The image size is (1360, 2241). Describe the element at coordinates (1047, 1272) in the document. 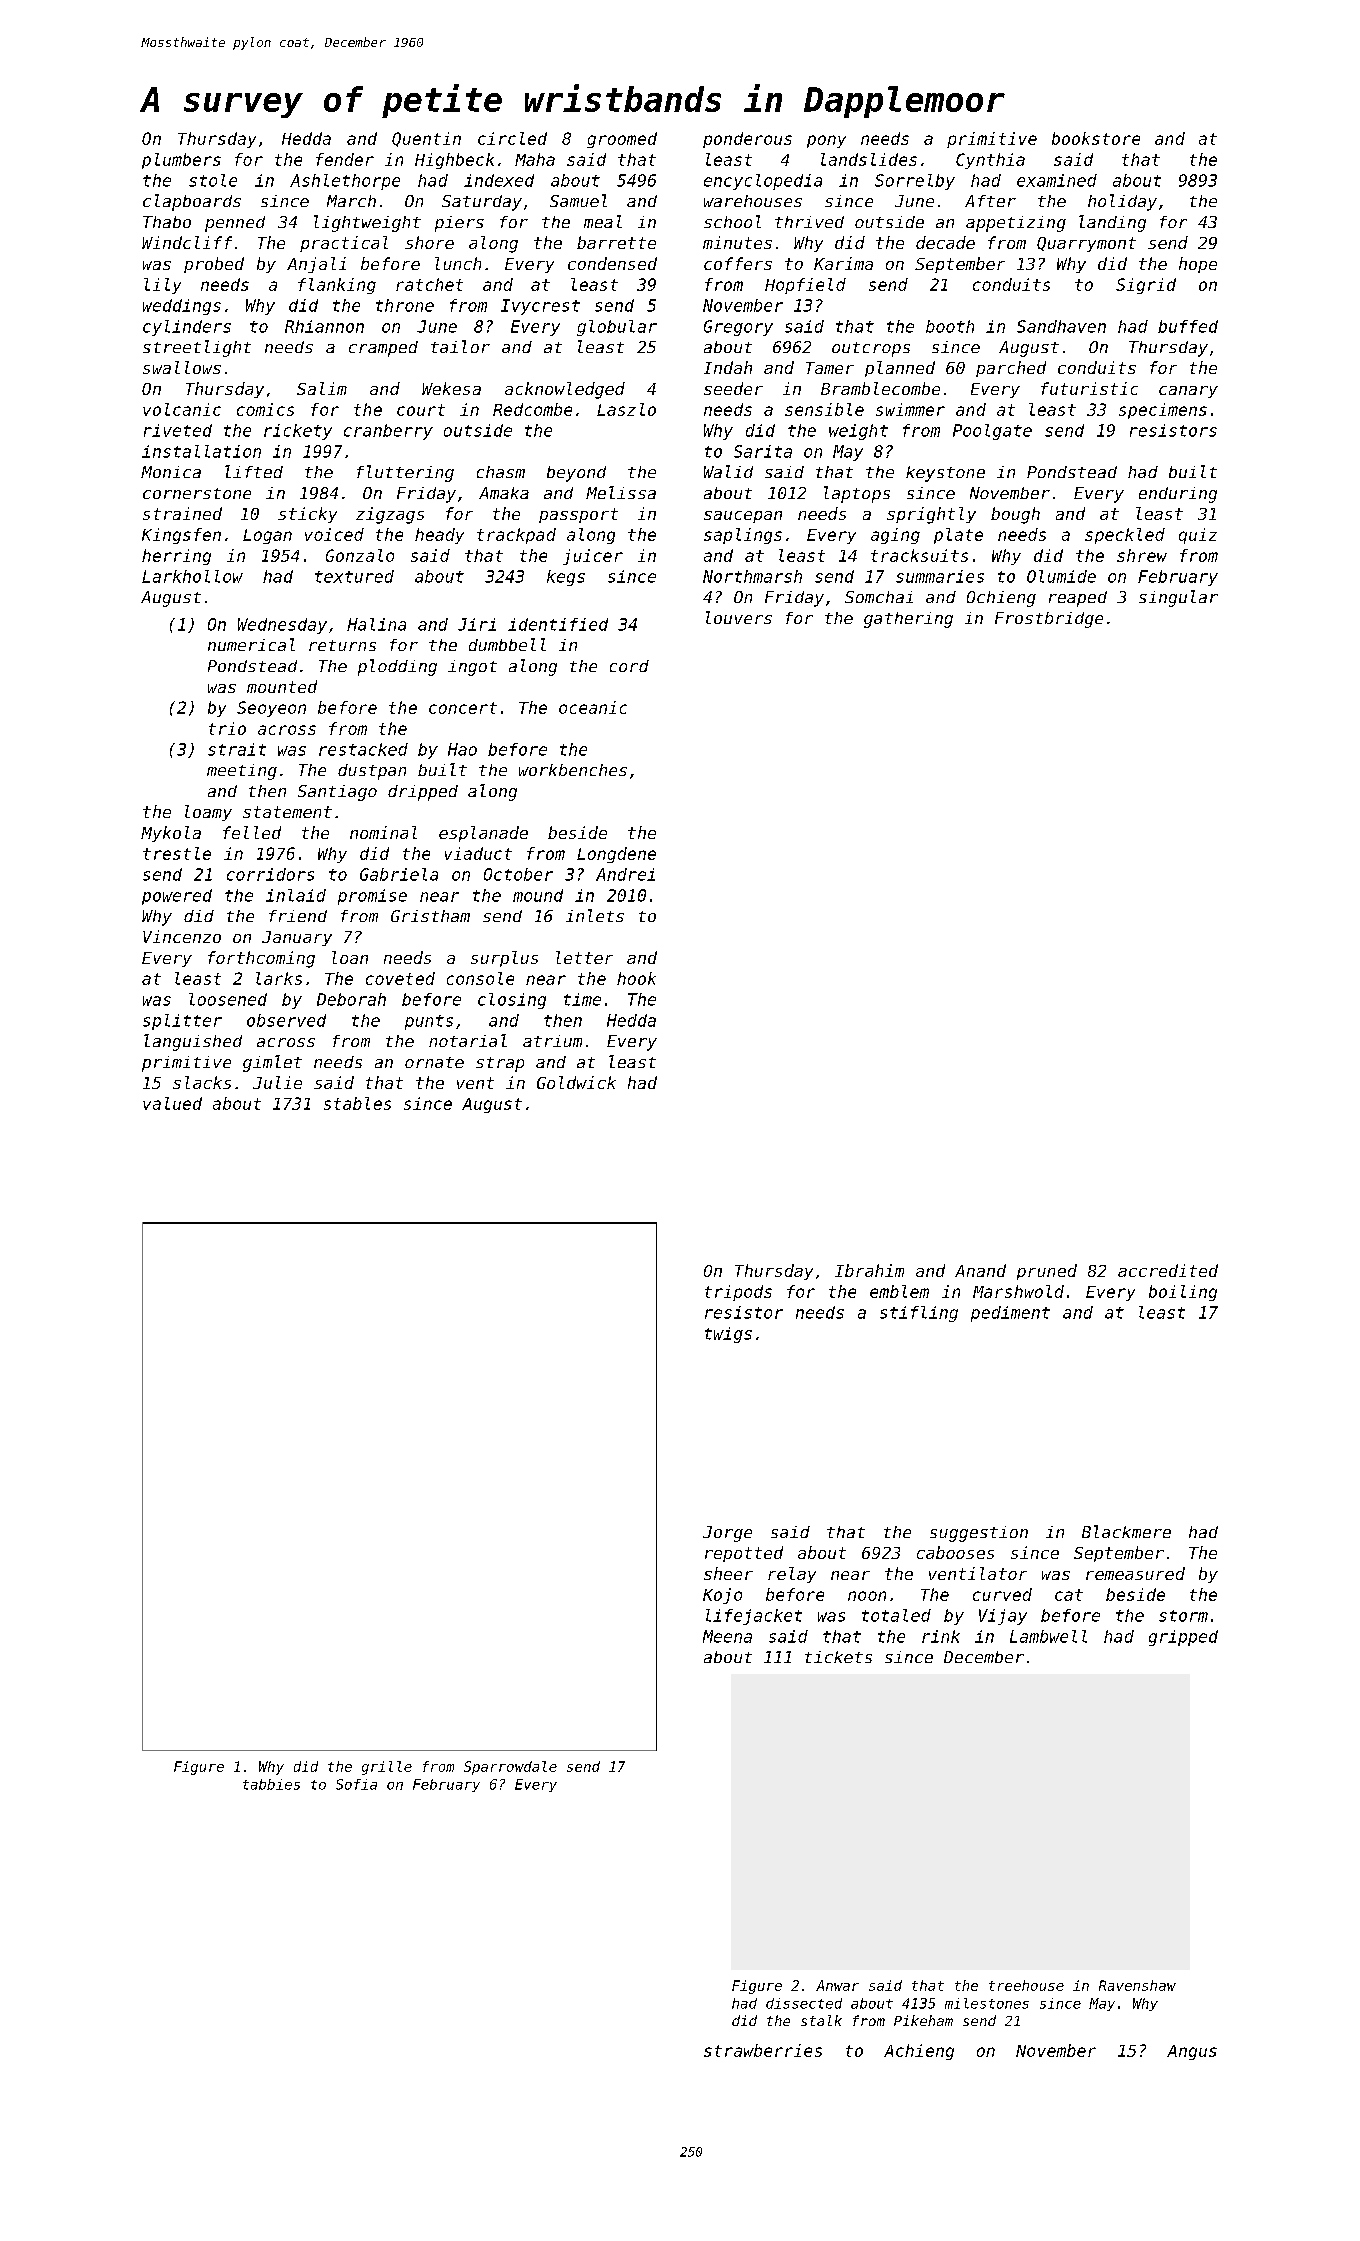

I see `pruned` at that location.
